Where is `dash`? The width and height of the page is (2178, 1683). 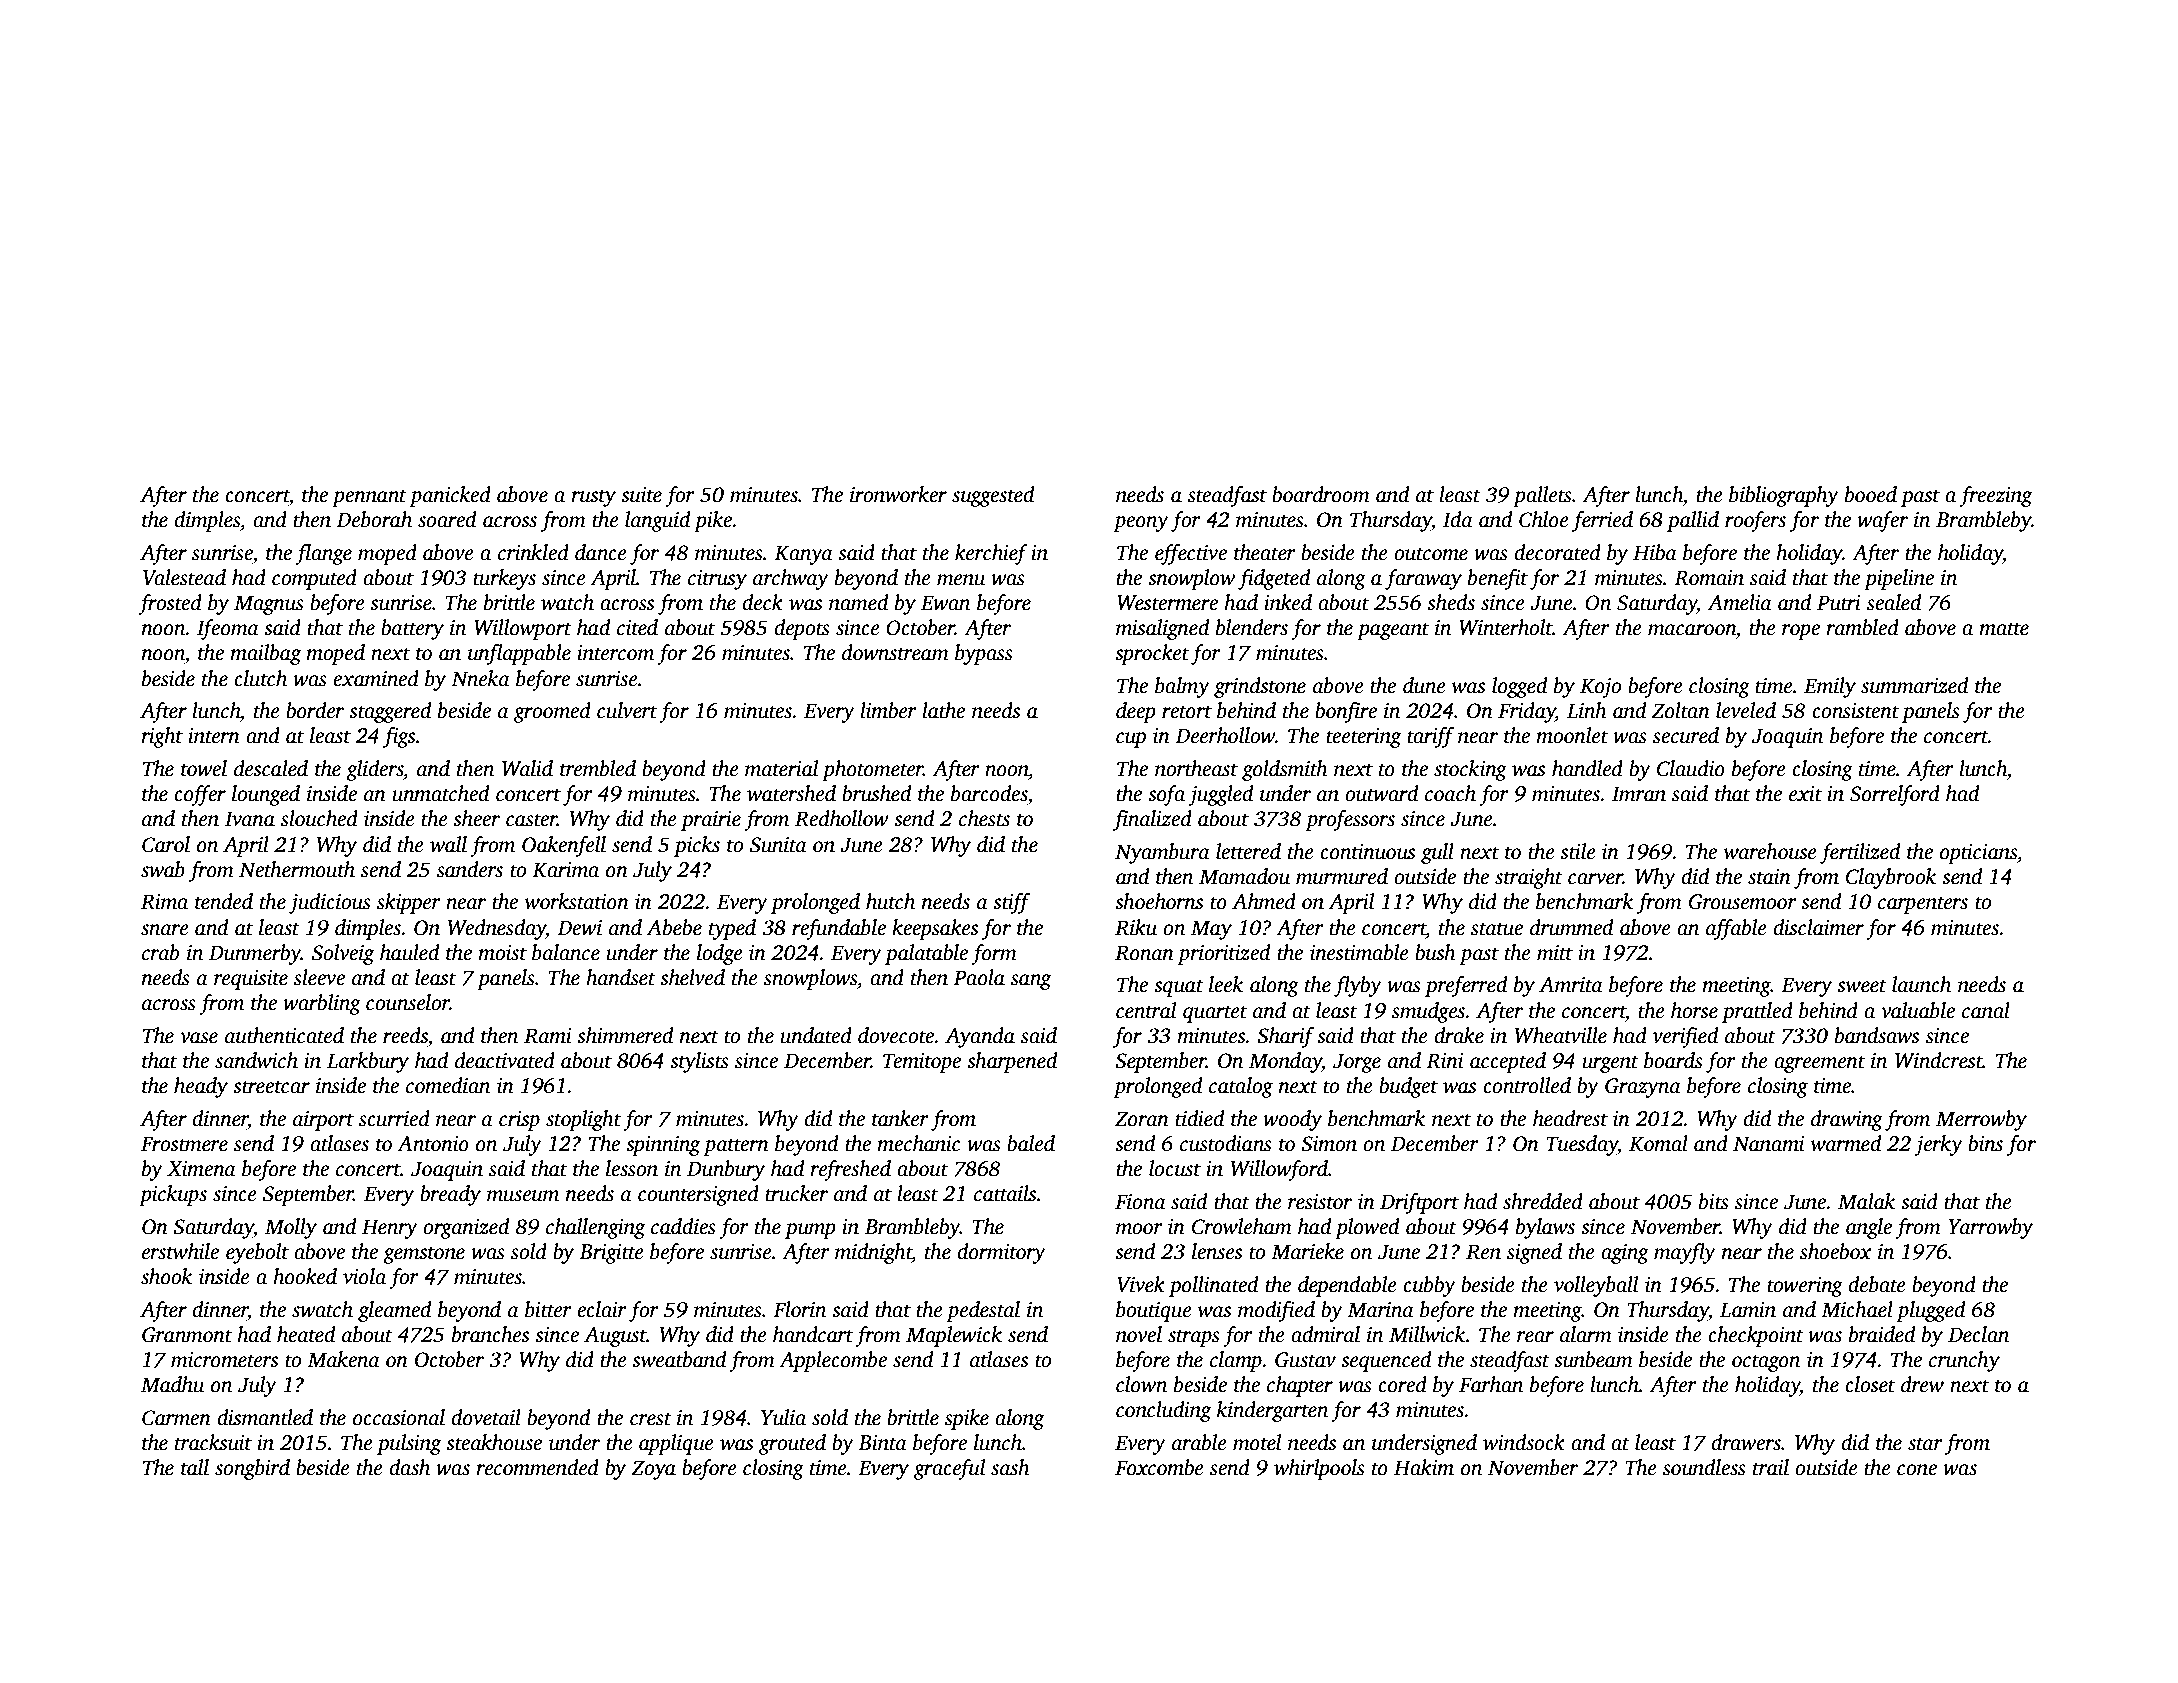
dash is located at coordinates (409, 1467).
